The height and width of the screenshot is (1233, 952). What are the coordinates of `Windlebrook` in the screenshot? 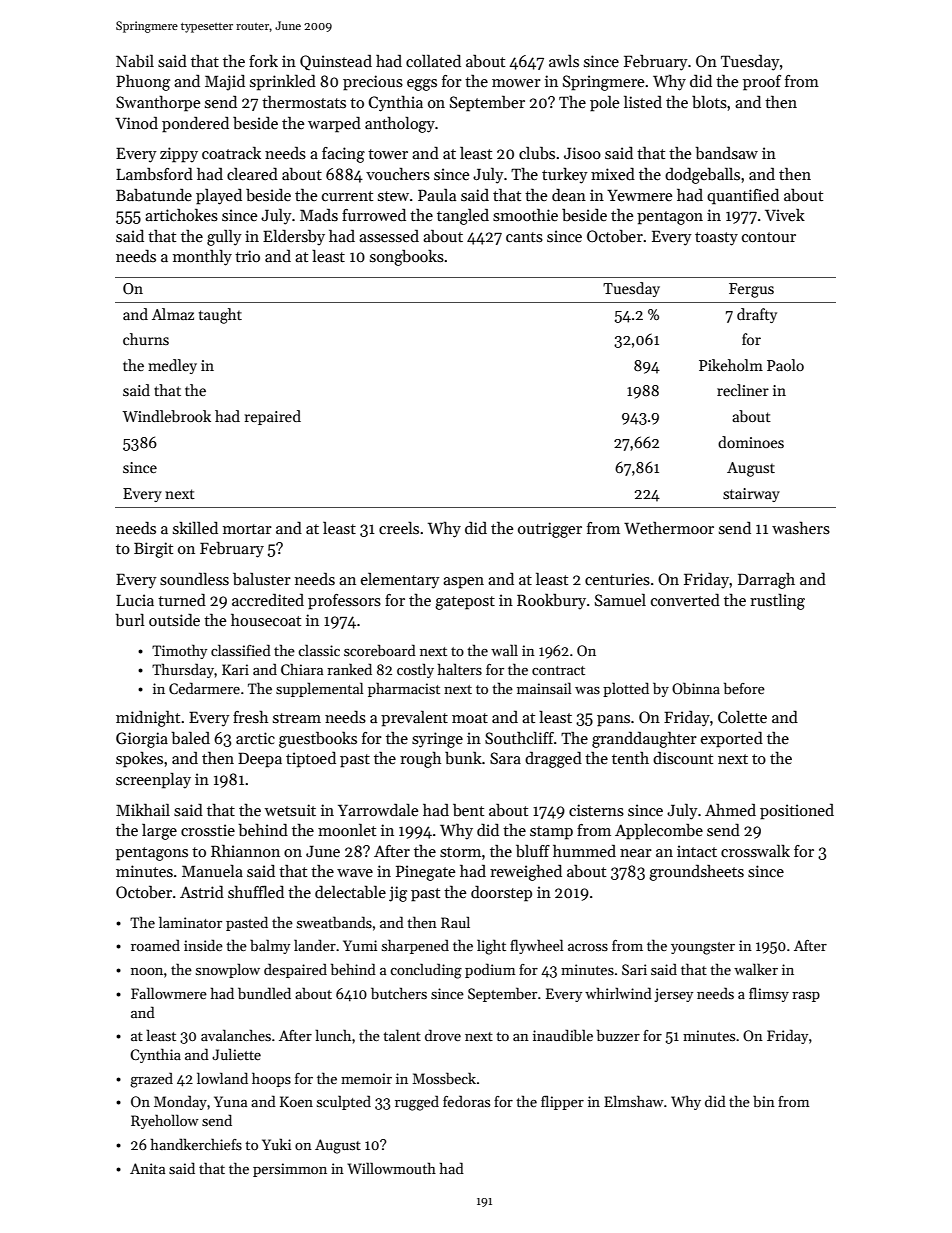 It's located at (166, 416).
